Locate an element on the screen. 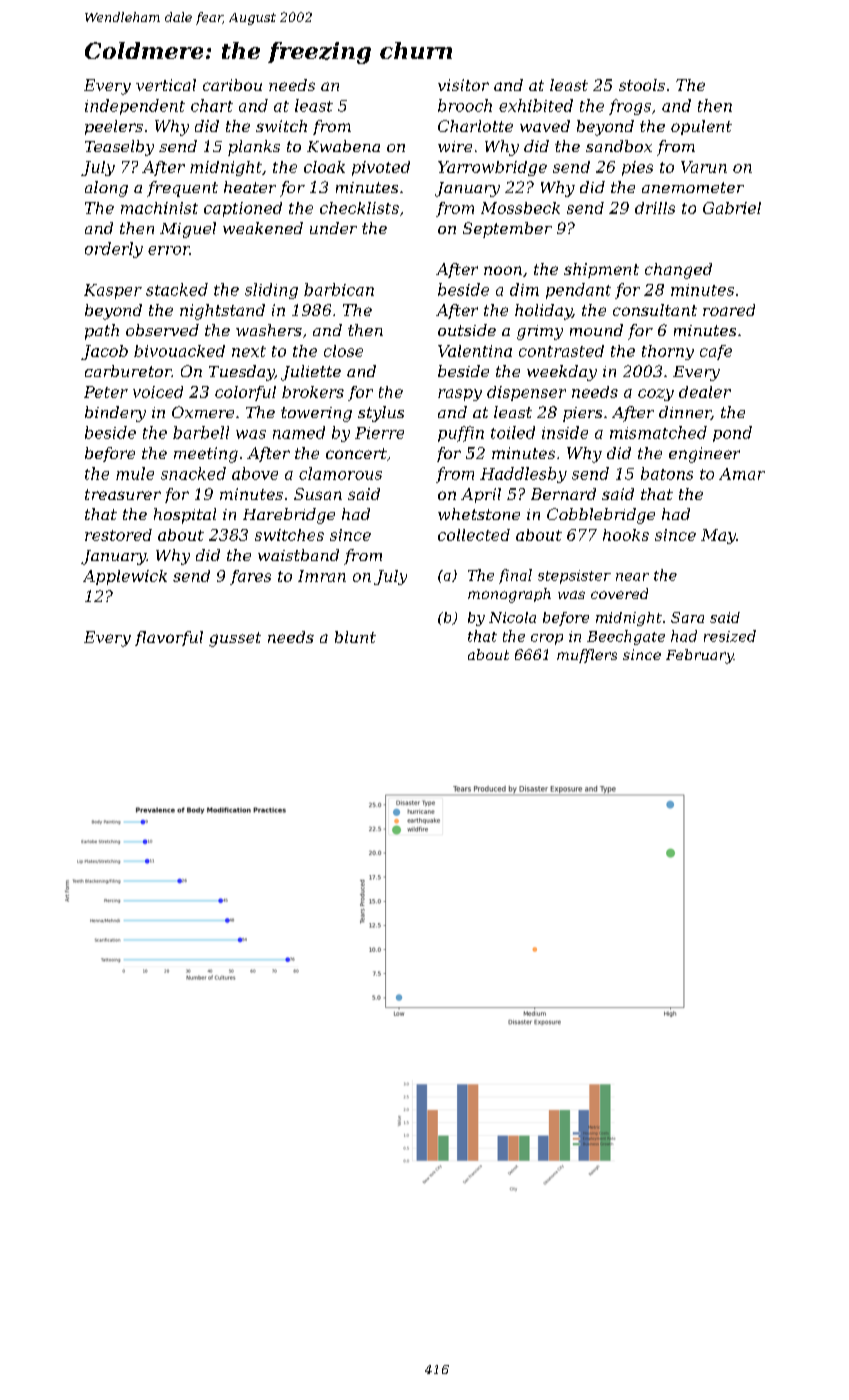 The image size is (849, 1400). hooks is located at coordinates (626, 535).
